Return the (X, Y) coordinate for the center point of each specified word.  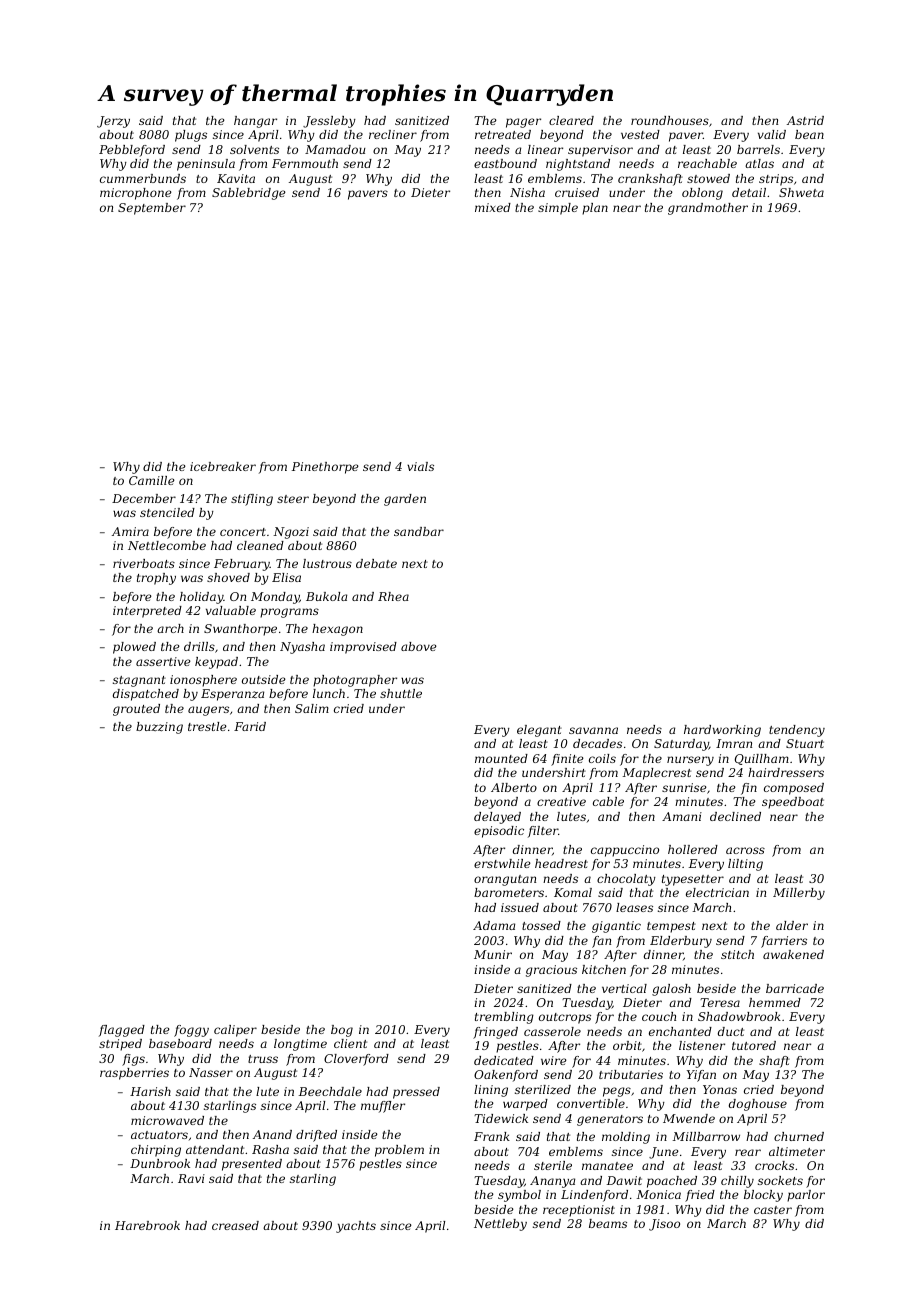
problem (399, 1151)
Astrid (805, 120)
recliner (393, 134)
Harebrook (147, 1225)
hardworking (722, 731)
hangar (255, 122)
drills (199, 646)
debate (376, 563)
